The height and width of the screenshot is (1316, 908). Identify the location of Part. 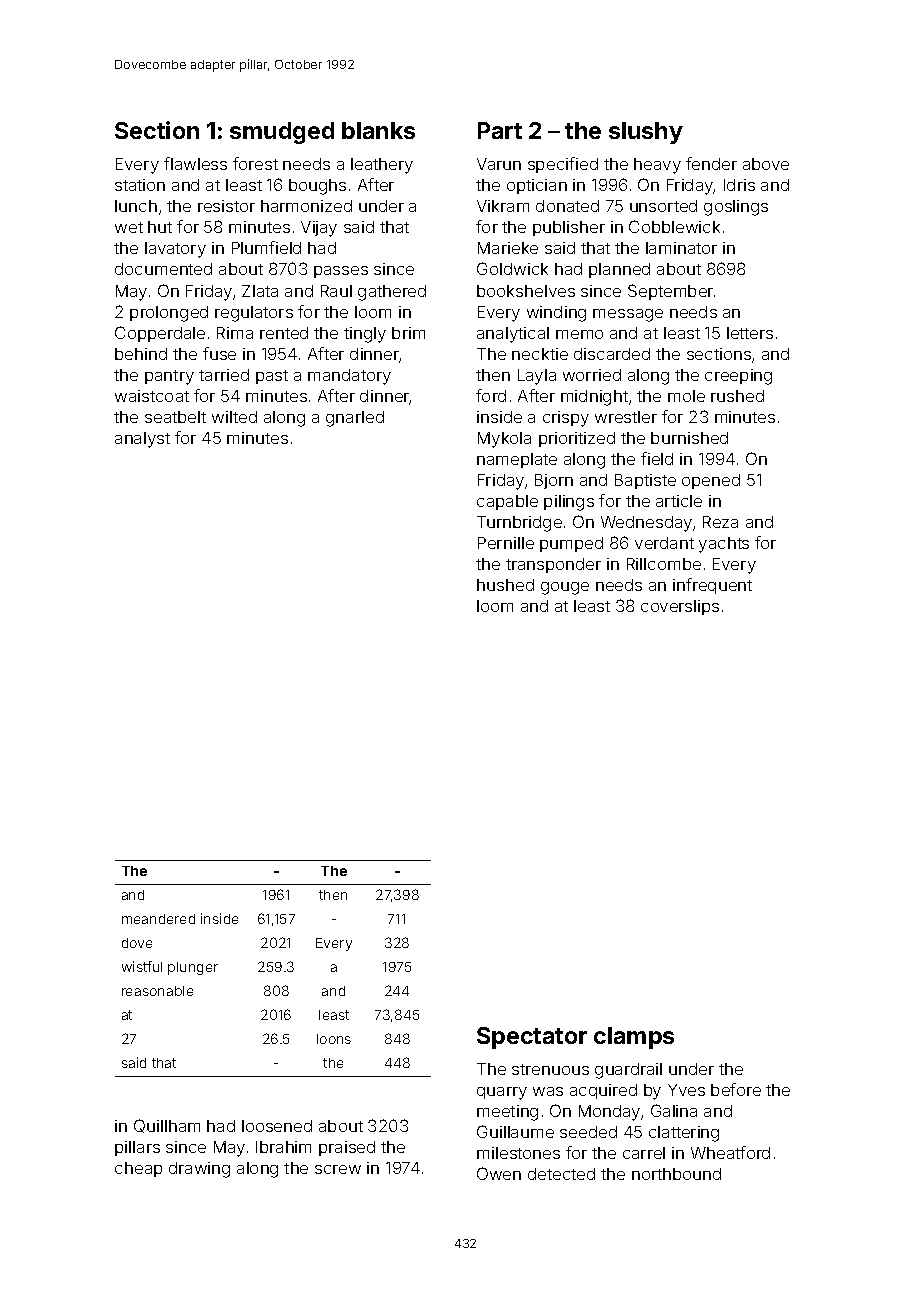
(500, 130).
